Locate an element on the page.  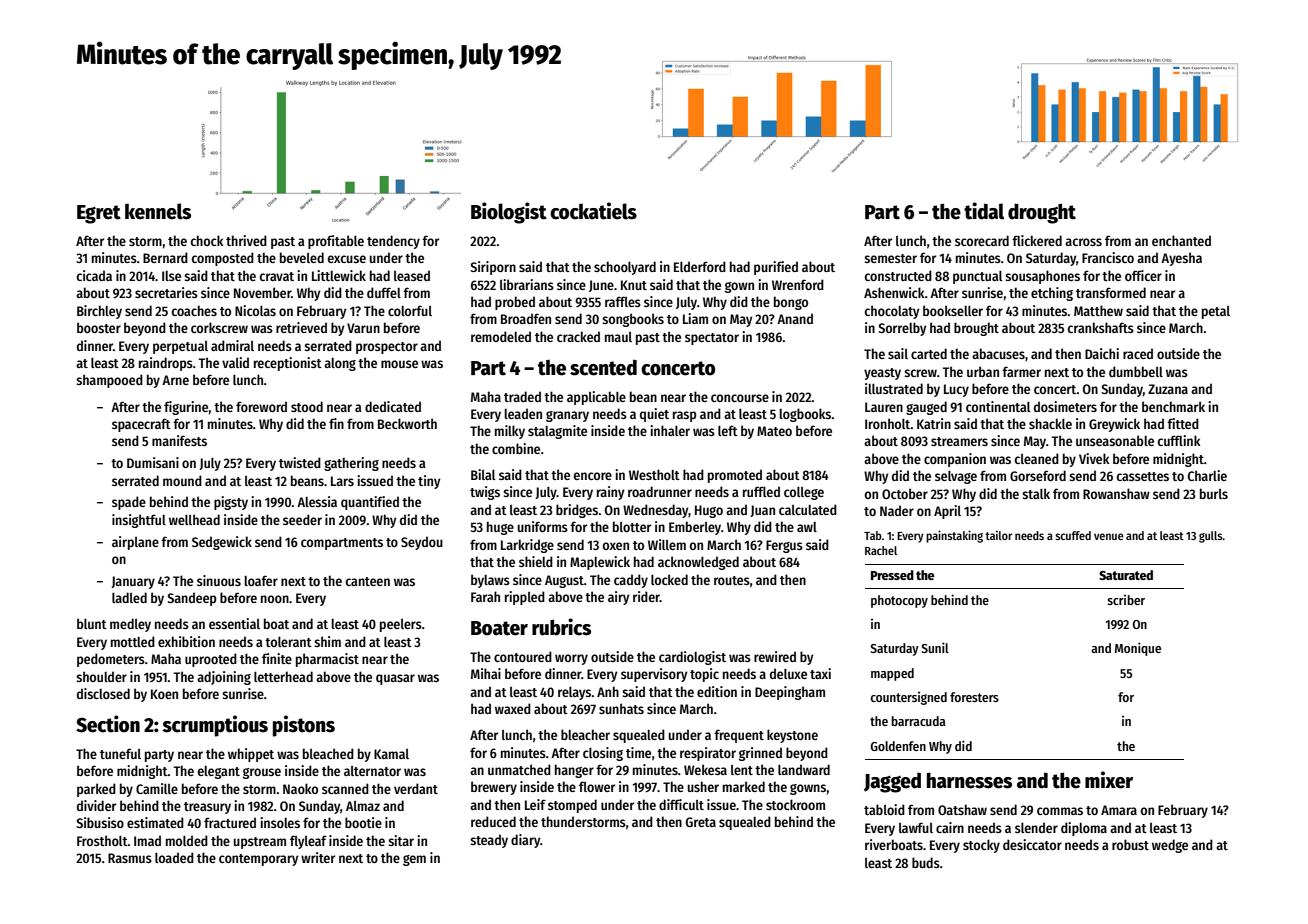
tailor is located at coordinates (998, 535).
